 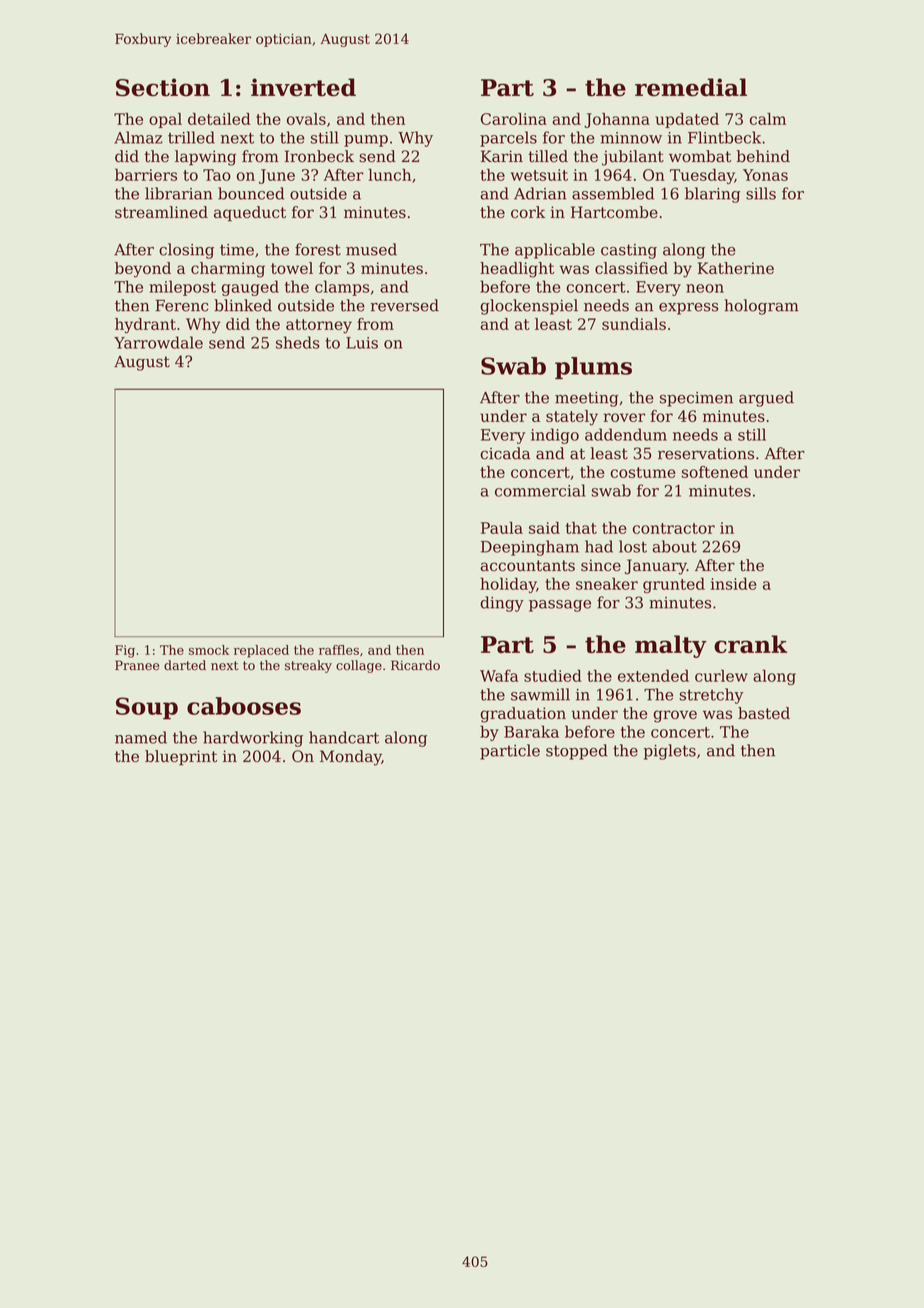 I want to click on blueprint, so click(x=181, y=758).
